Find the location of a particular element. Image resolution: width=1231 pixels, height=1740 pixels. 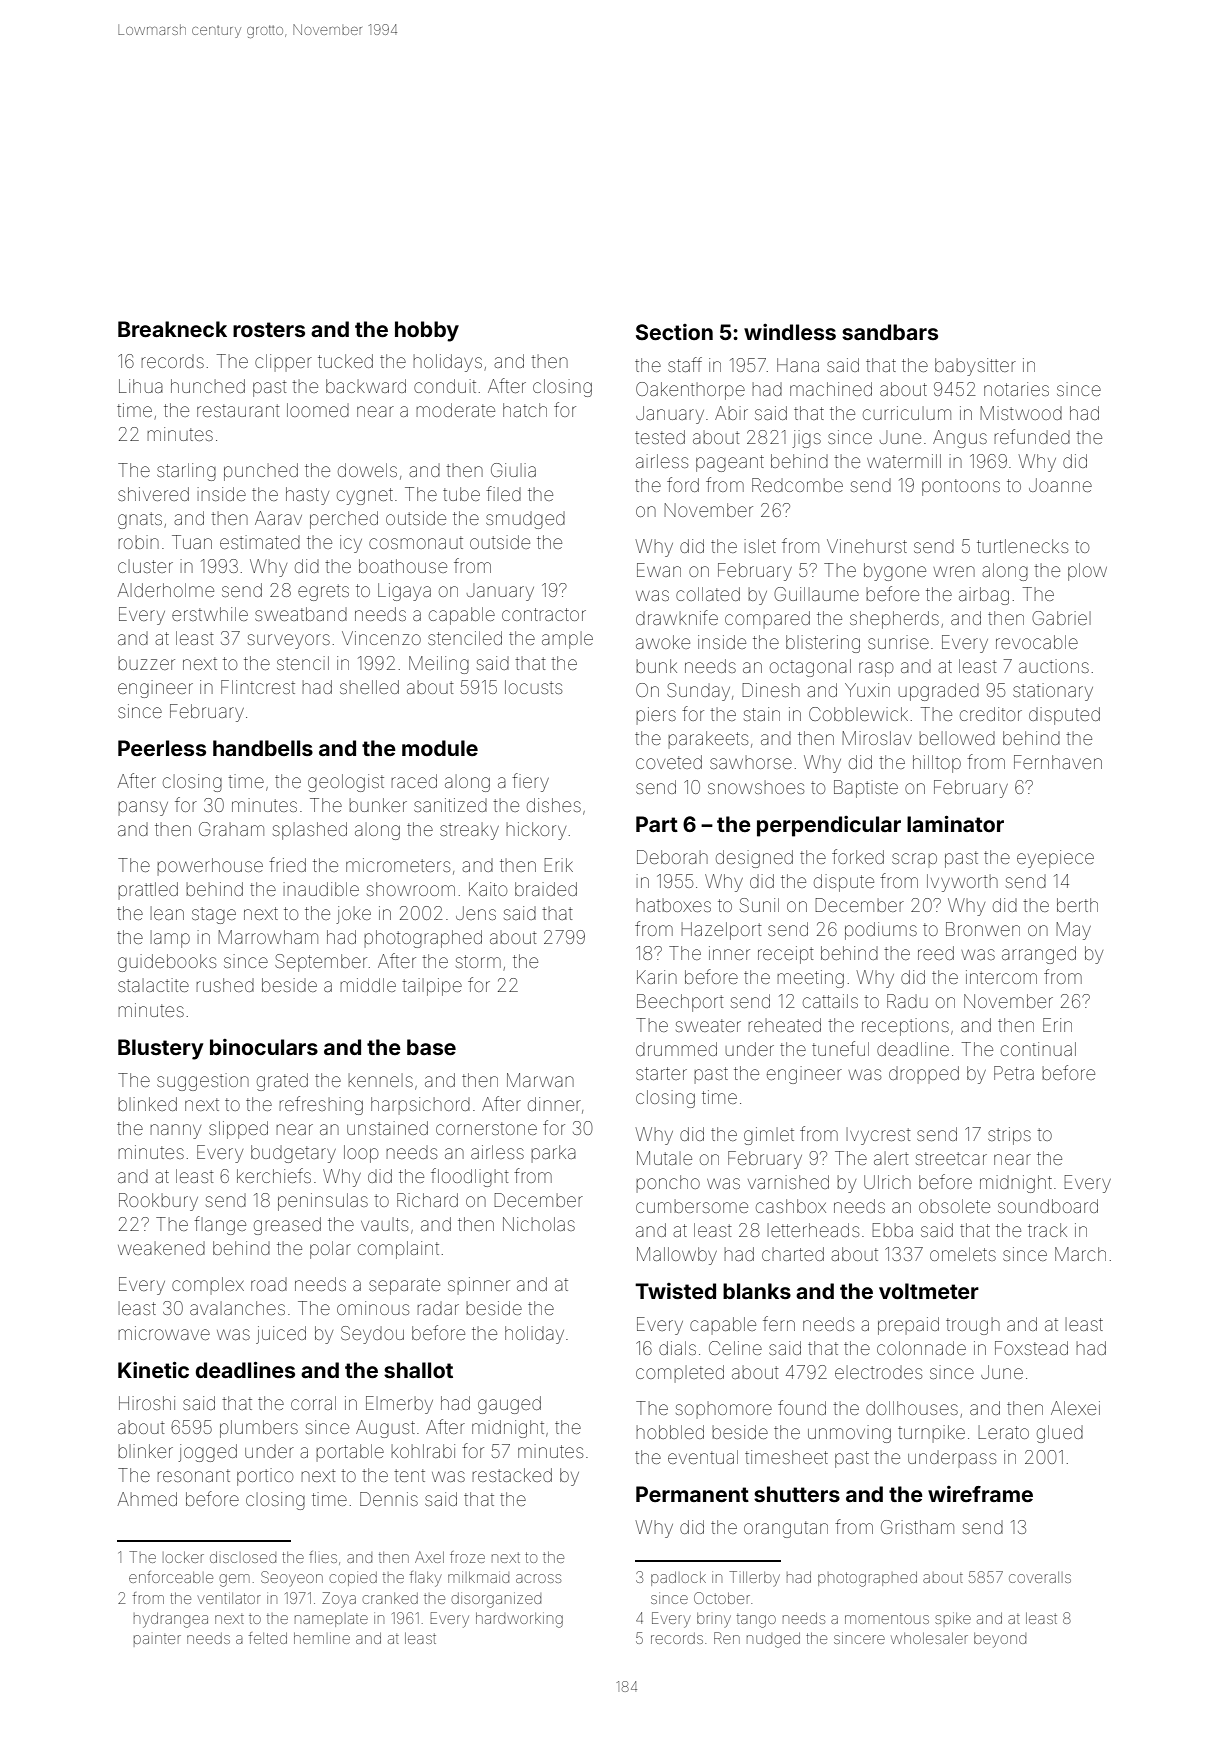

shivered is located at coordinates (153, 494).
